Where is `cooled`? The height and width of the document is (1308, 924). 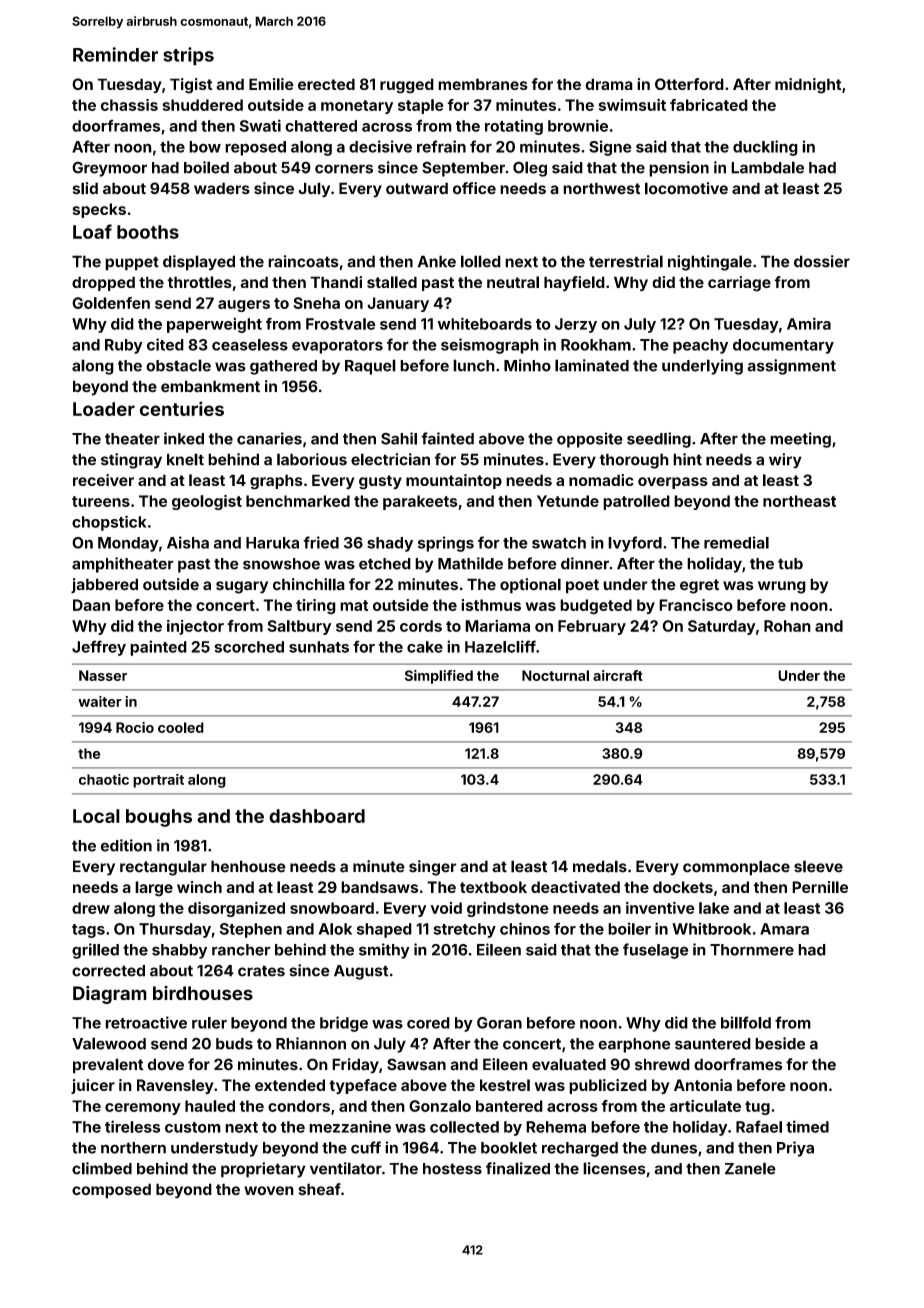 cooled is located at coordinates (181, 727).
